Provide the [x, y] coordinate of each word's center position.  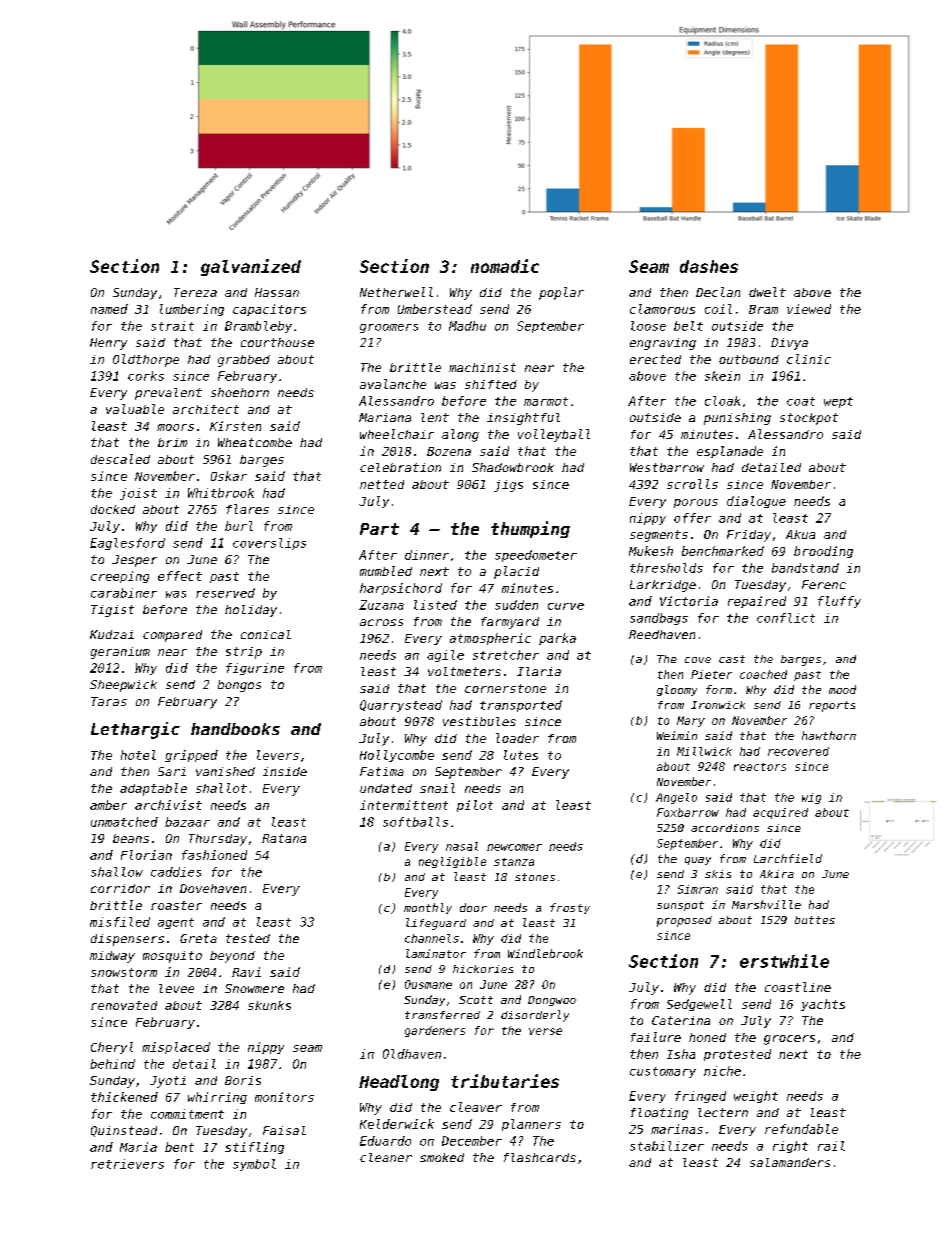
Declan [718, 292]
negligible [452, 862]
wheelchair [397, 434]
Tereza [195, 292]
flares [247, 509]
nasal [462, 846]
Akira [777, 874]
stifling [254, 1148]
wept [838, 402]
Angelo [676, 798]
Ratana [284, 838]
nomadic [505, 266]
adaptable [153, 789]
